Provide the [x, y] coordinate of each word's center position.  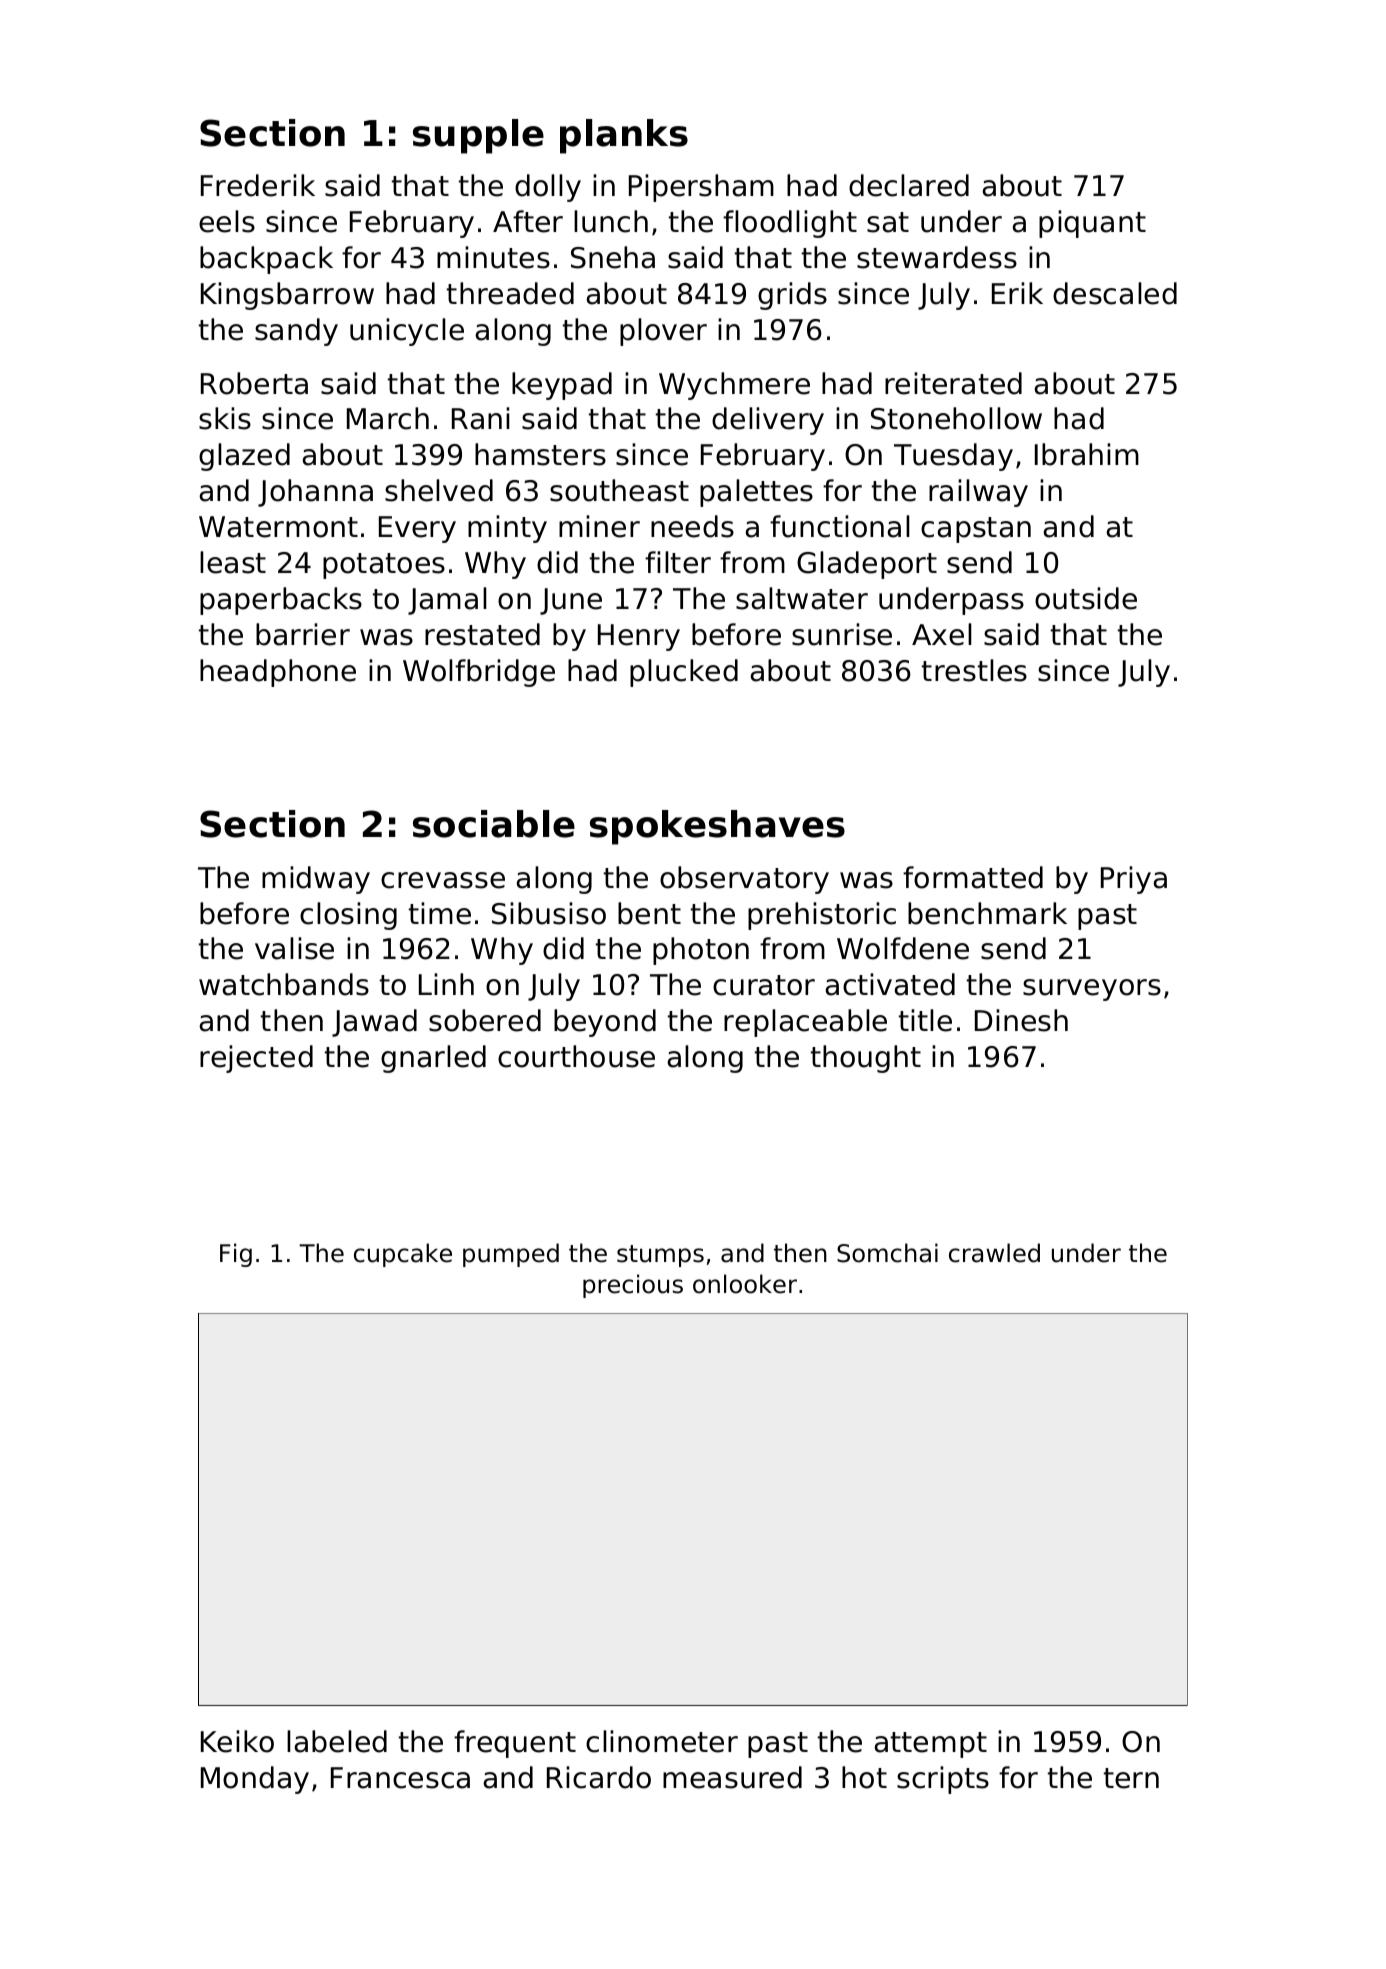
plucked [684, 673]
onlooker [745, 1284]
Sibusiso [549, 913]
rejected [256, 1059]
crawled [994, 1253]
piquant [1092, 224]
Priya [1134, 880]
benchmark [987, 913]
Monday [255, 1780]
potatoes [384, 566]
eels [227, 221]
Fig [236, 1255]
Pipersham [701, 188]
